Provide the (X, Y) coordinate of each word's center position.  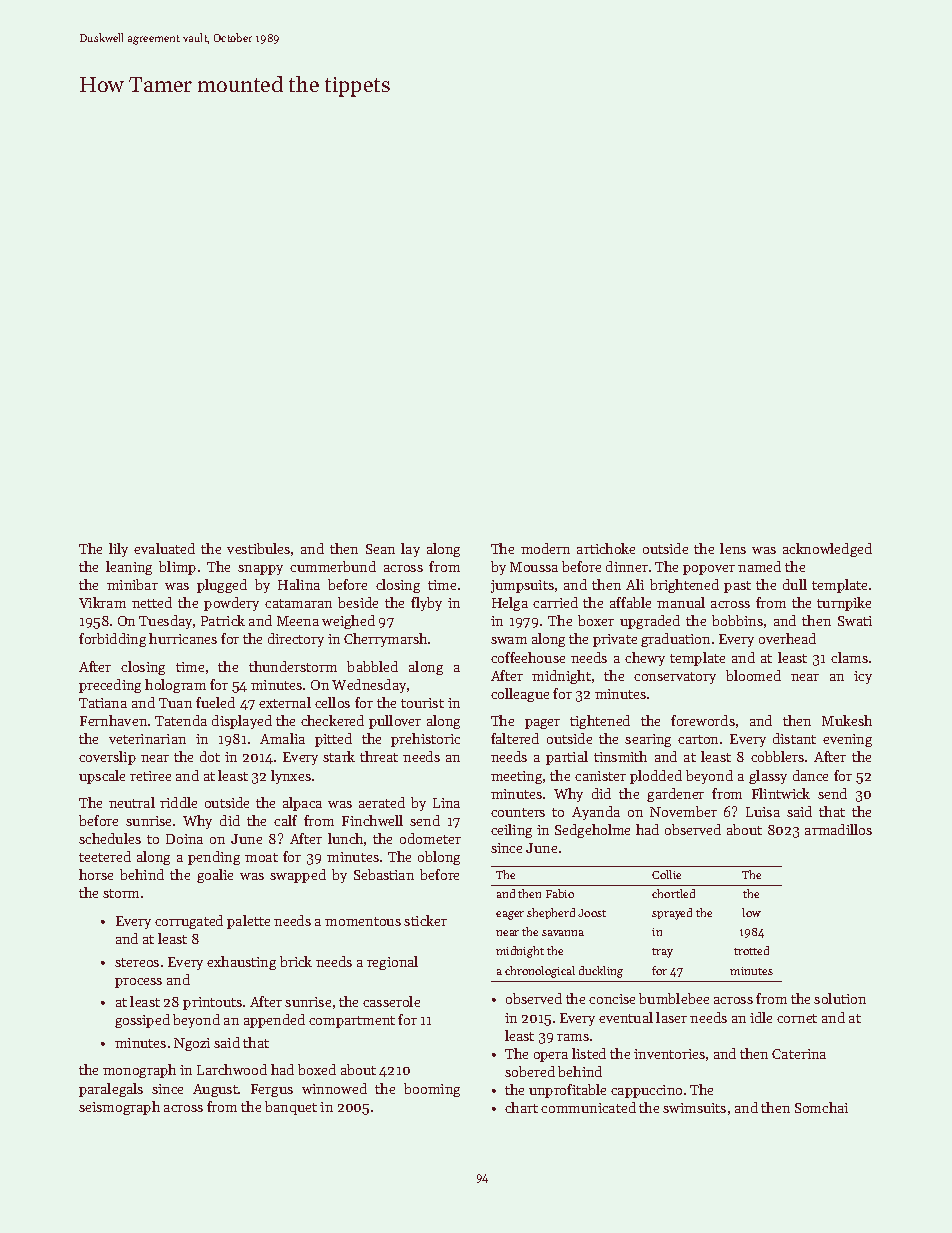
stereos (137, 962)
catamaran (298, 603)
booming (432, 1090)
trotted (751, 950)
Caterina (799, 1054)
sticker (425, 920)
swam (509, 640)
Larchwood (232, 1069)
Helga (510, 604)
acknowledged (827, 550)
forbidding (112, 640)
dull (795, 584)
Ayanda (596, 813)
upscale (102, 777)
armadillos (838, 829)
